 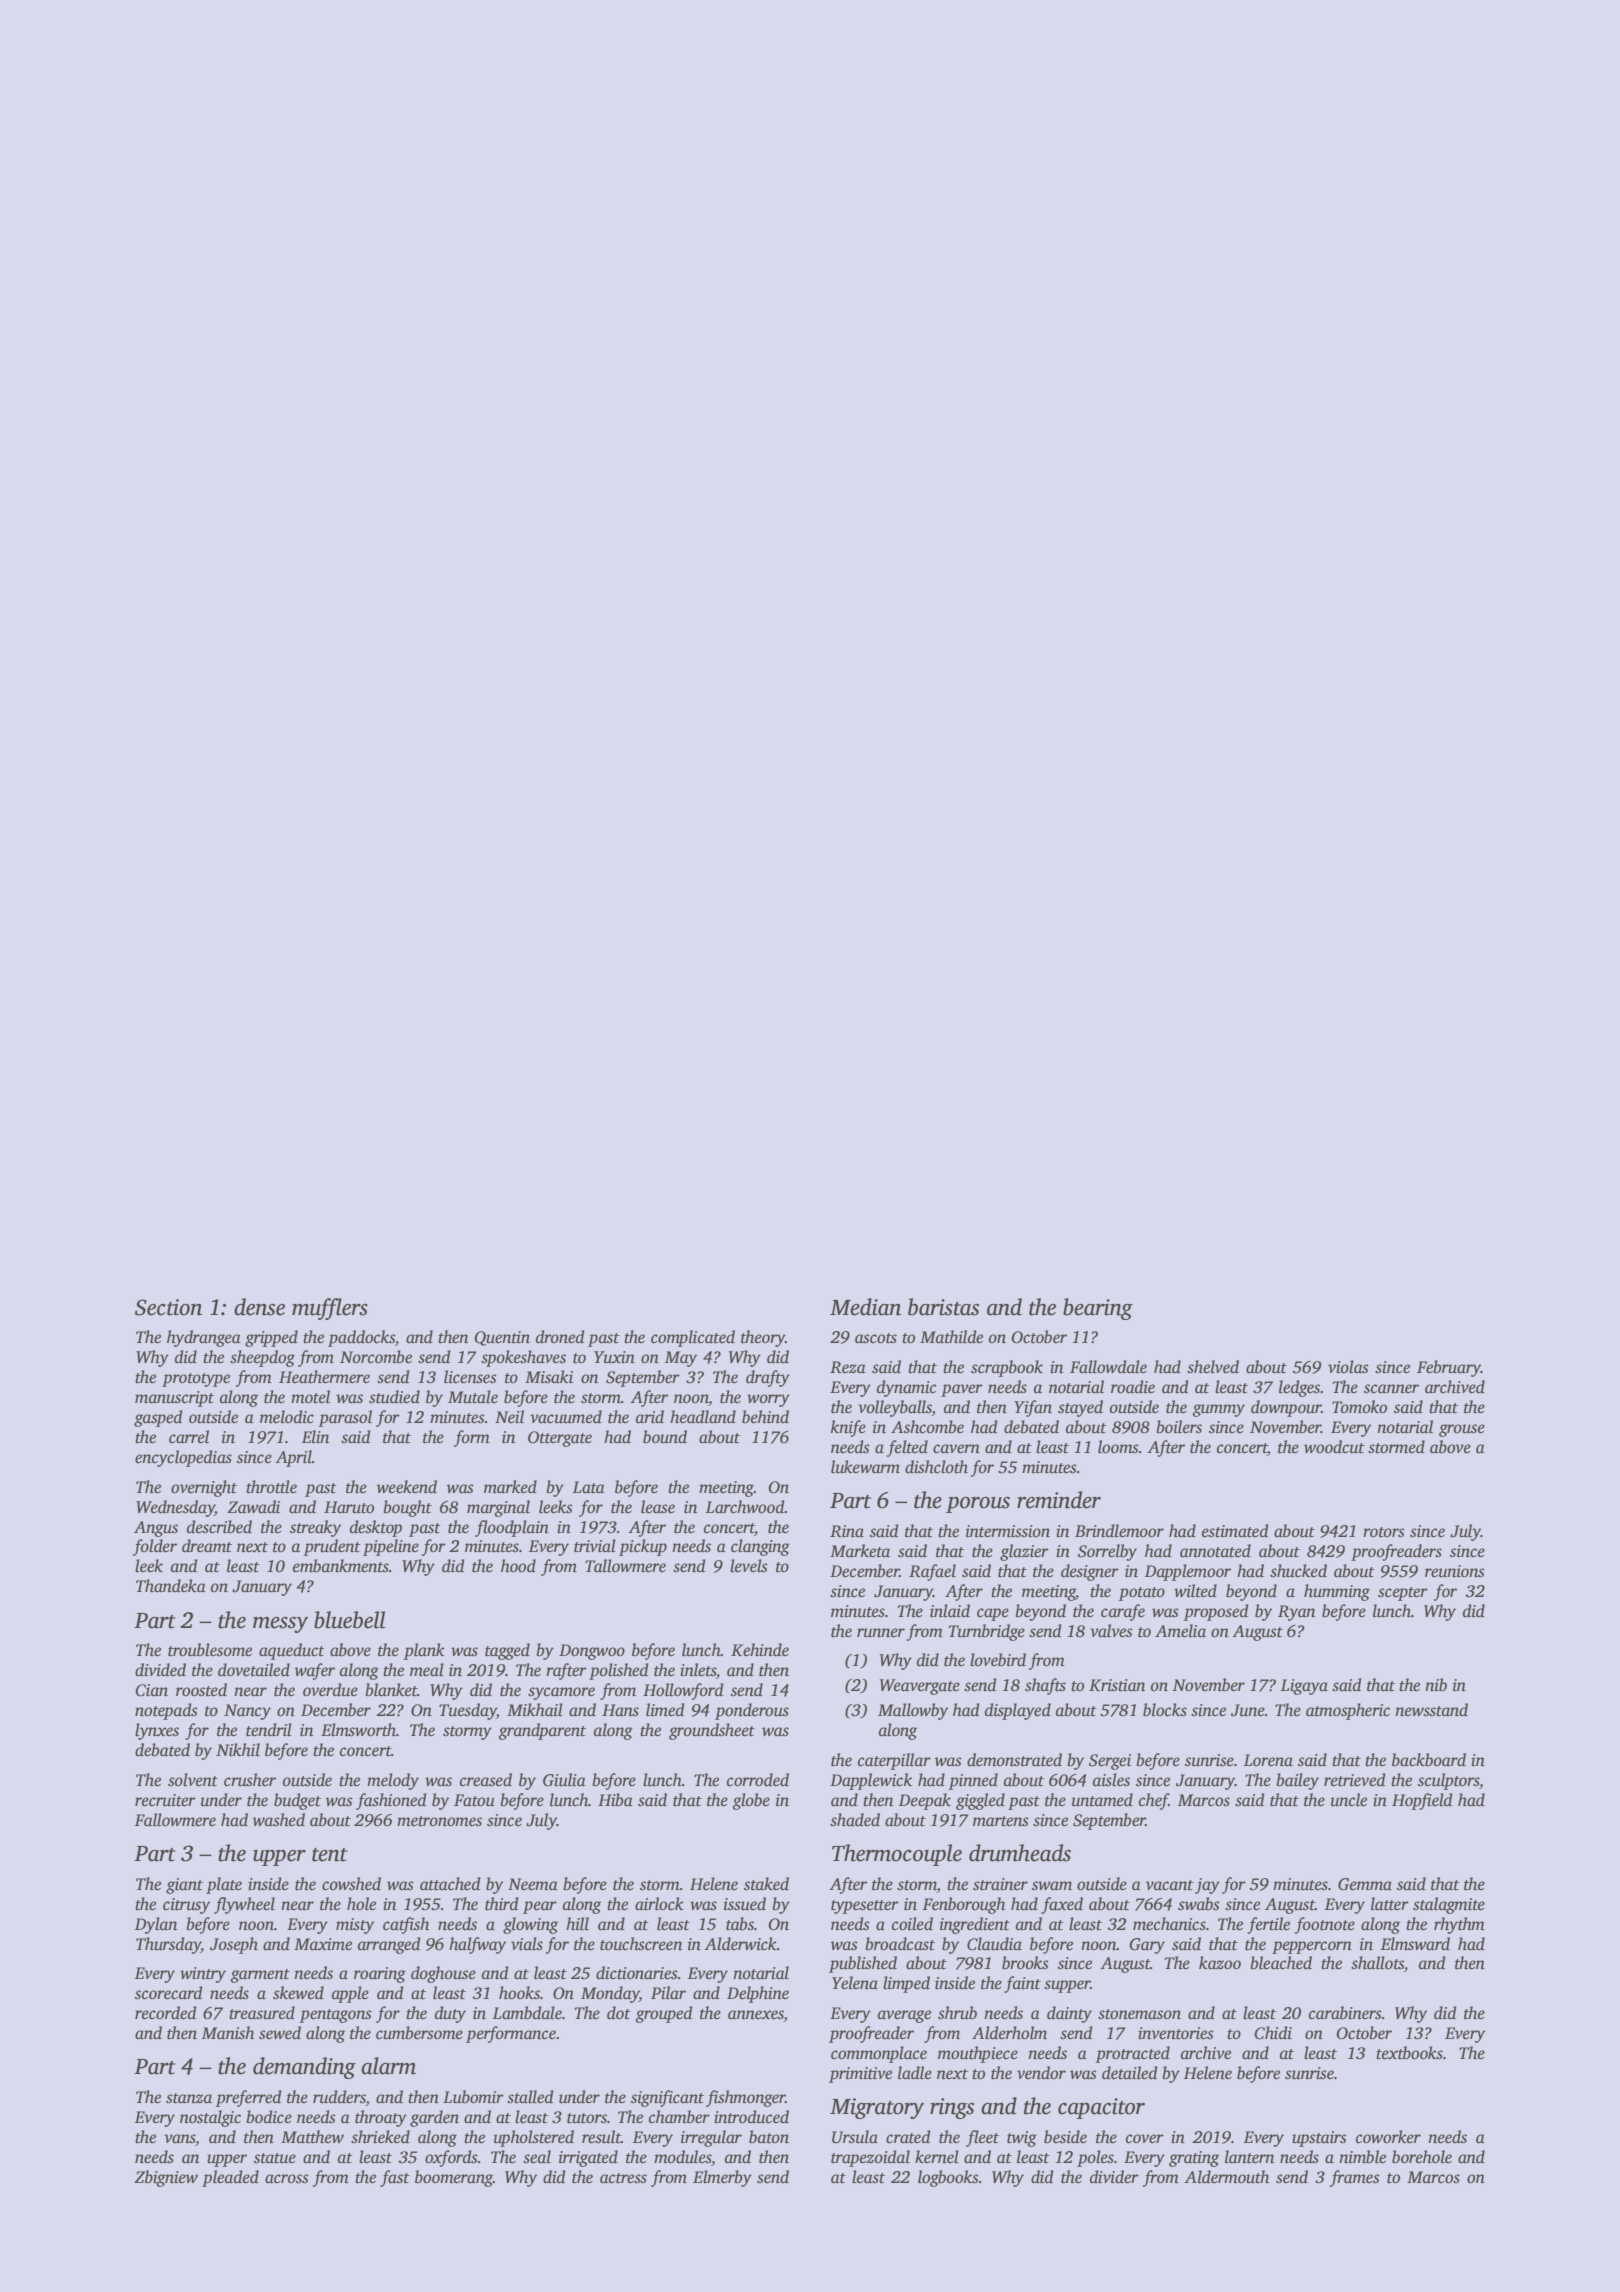 What do you see at coordinates (920, 1687) in the document?
I see `Weavergate` at bounding box center [920, 1687].
